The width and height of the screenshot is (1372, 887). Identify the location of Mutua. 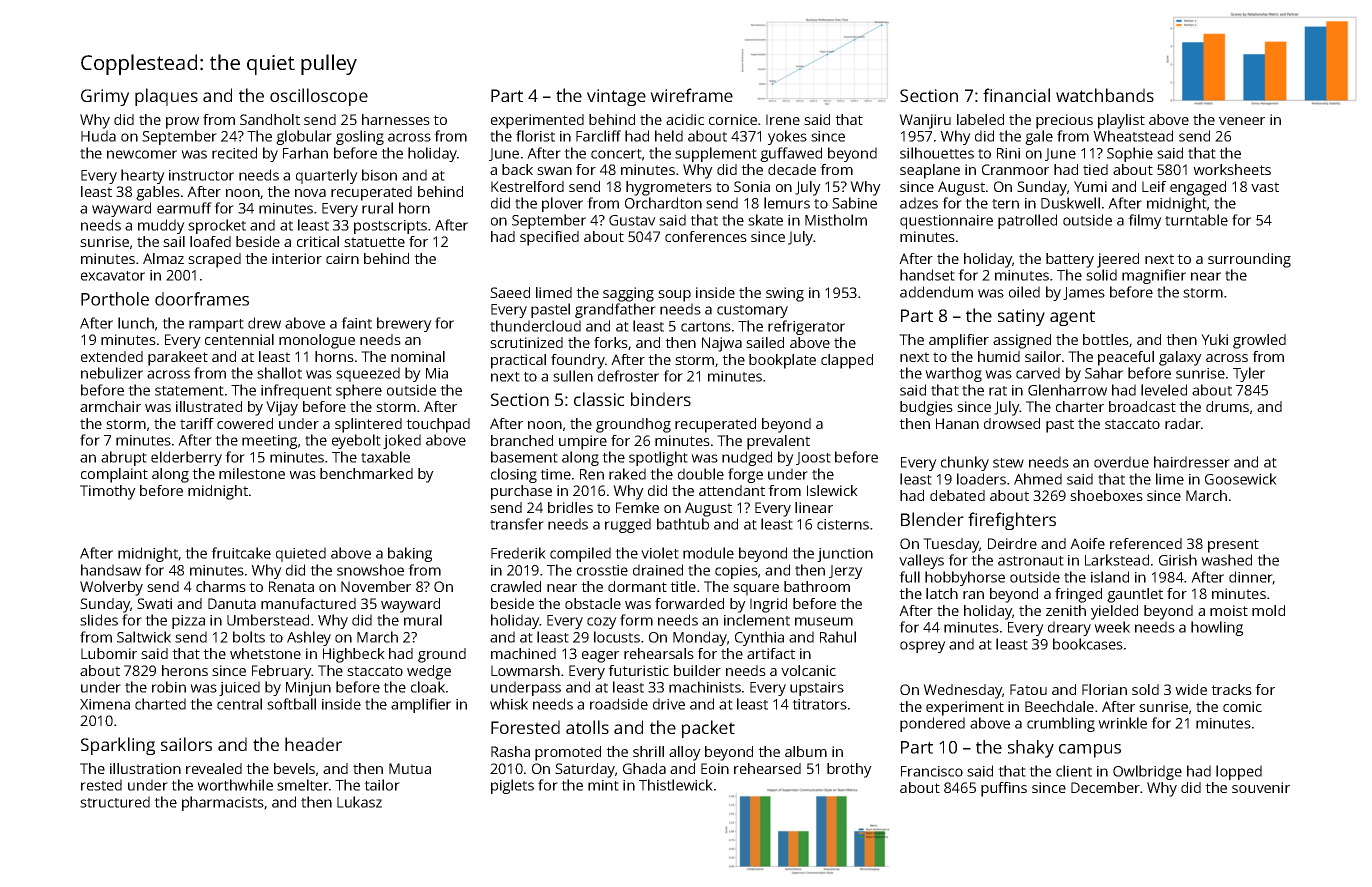
(410, 768).
